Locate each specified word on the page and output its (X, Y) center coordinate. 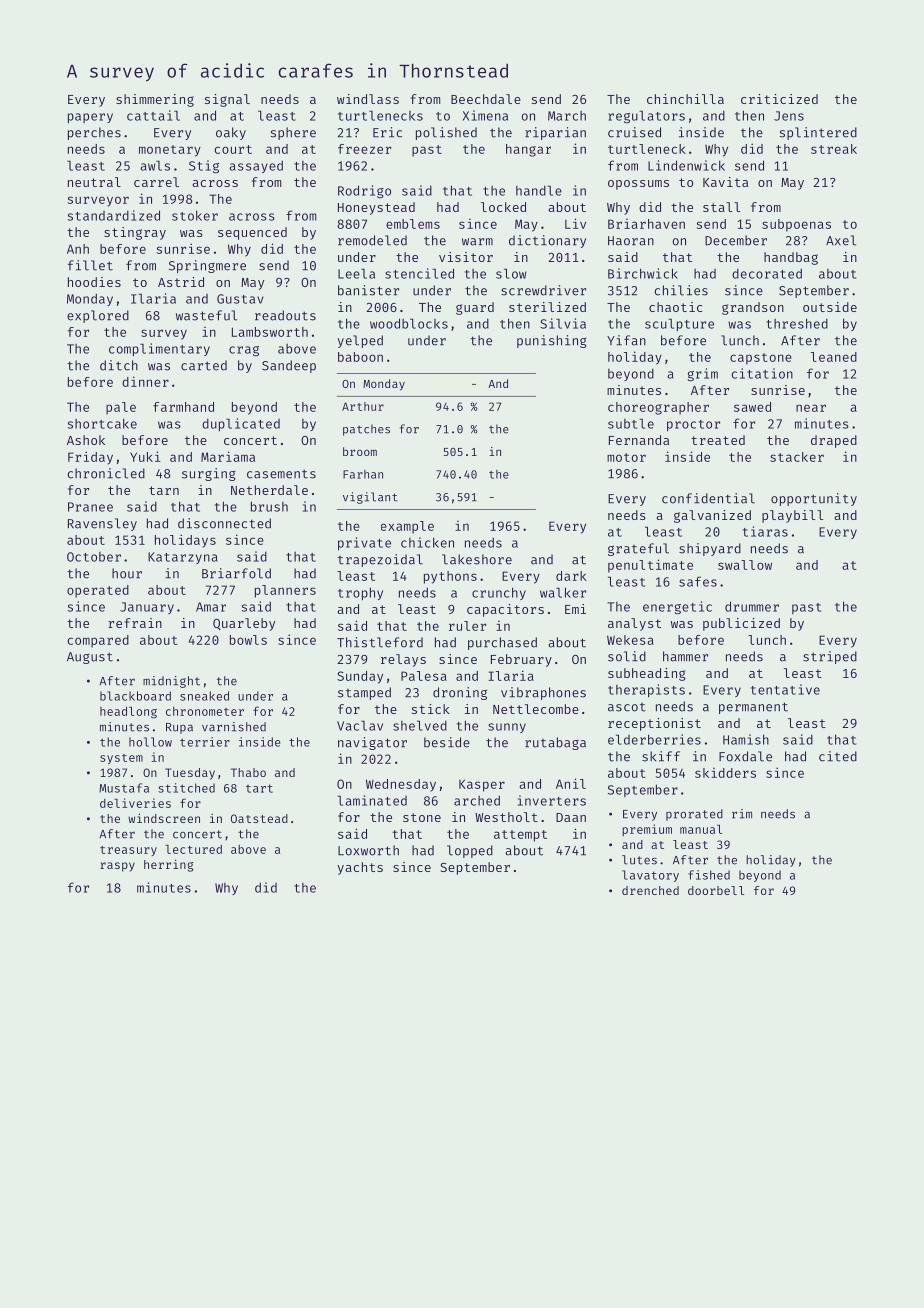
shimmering (155, 100)
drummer (752, 606)
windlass (368, 99)
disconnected (224, 523)
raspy (117, 867)
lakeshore (477, 559)
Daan (571, 817)
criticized (779, 99)
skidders (725, 773)
